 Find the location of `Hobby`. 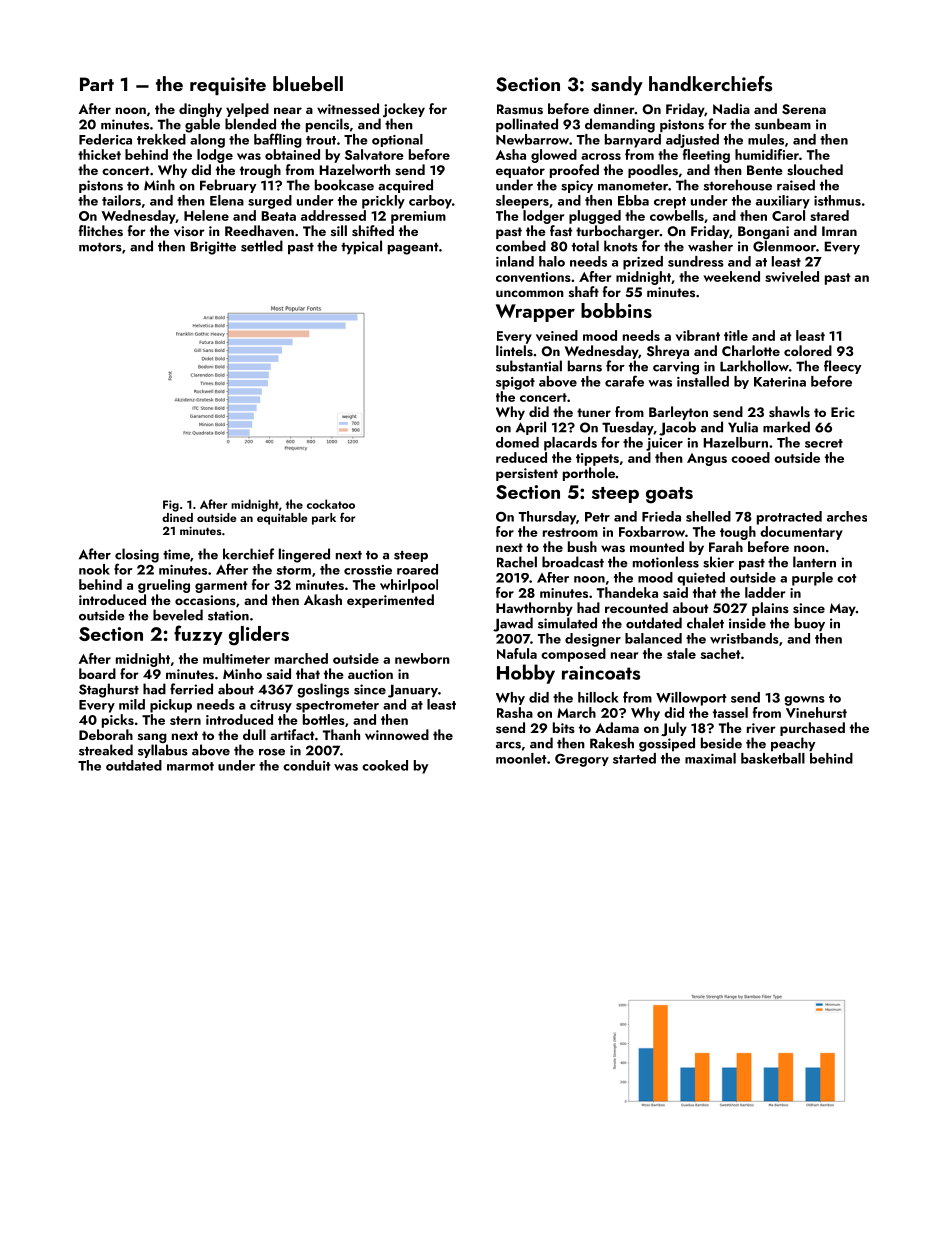

Hobby is located at coordinates (526, 674).
